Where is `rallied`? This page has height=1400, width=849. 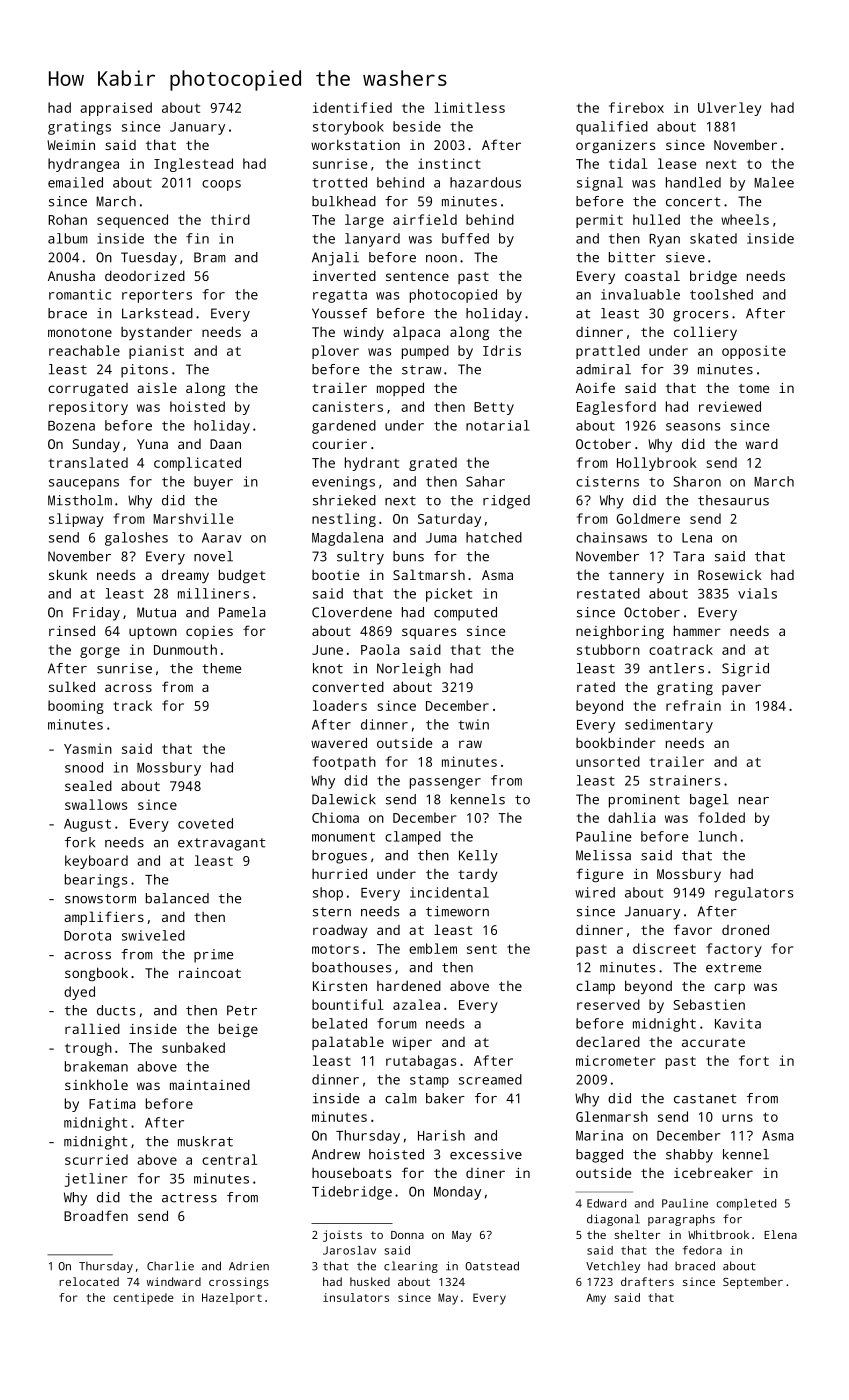 rallied is located at coordinates (92, 1028).
